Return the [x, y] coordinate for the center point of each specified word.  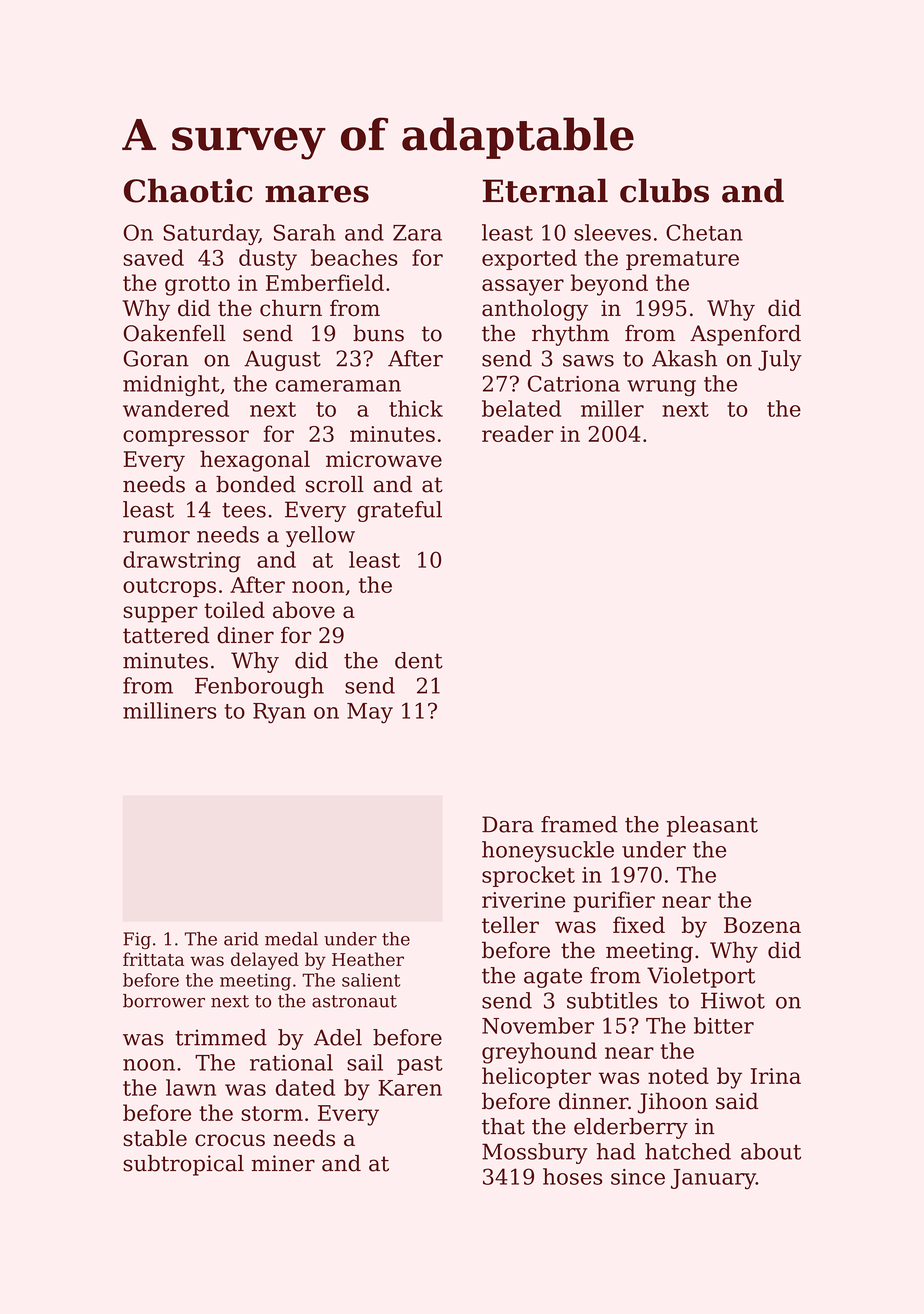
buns [378, 333]
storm [272, 1113]
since [638, 1177]
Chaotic [188, 190]
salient [371, 980]
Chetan [704, 232]
